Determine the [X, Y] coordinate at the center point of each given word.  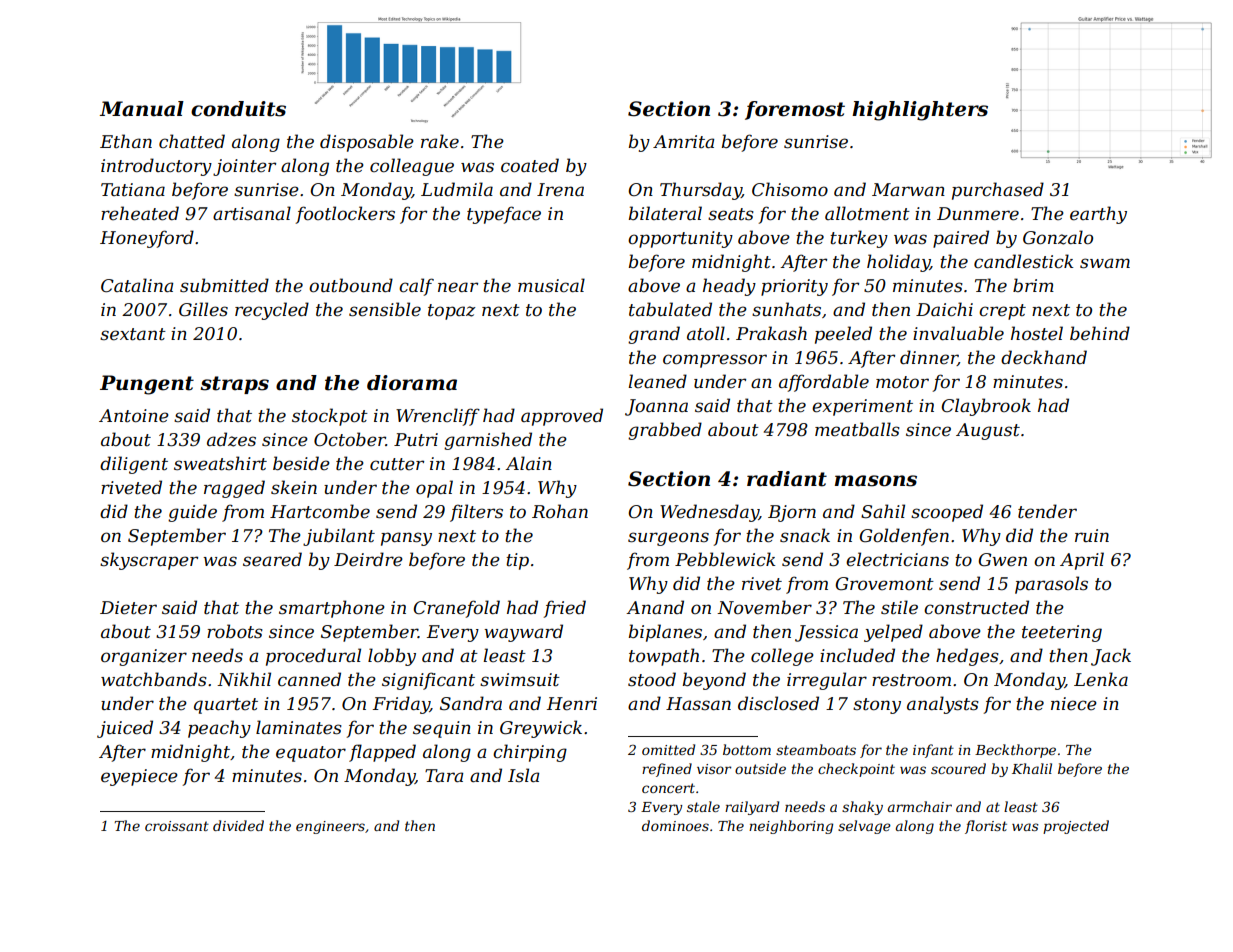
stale [703, 806]
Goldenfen [904, 537]
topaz [452, 312]
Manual [142, 109]
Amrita [683, 141]
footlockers [345, 215]
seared [272, 559]
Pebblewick [725, 559]
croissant [177, 826]
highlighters [920, 111]
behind [1100, 333]
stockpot [330, 417]
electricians [897, 559]
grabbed [665, 431]
